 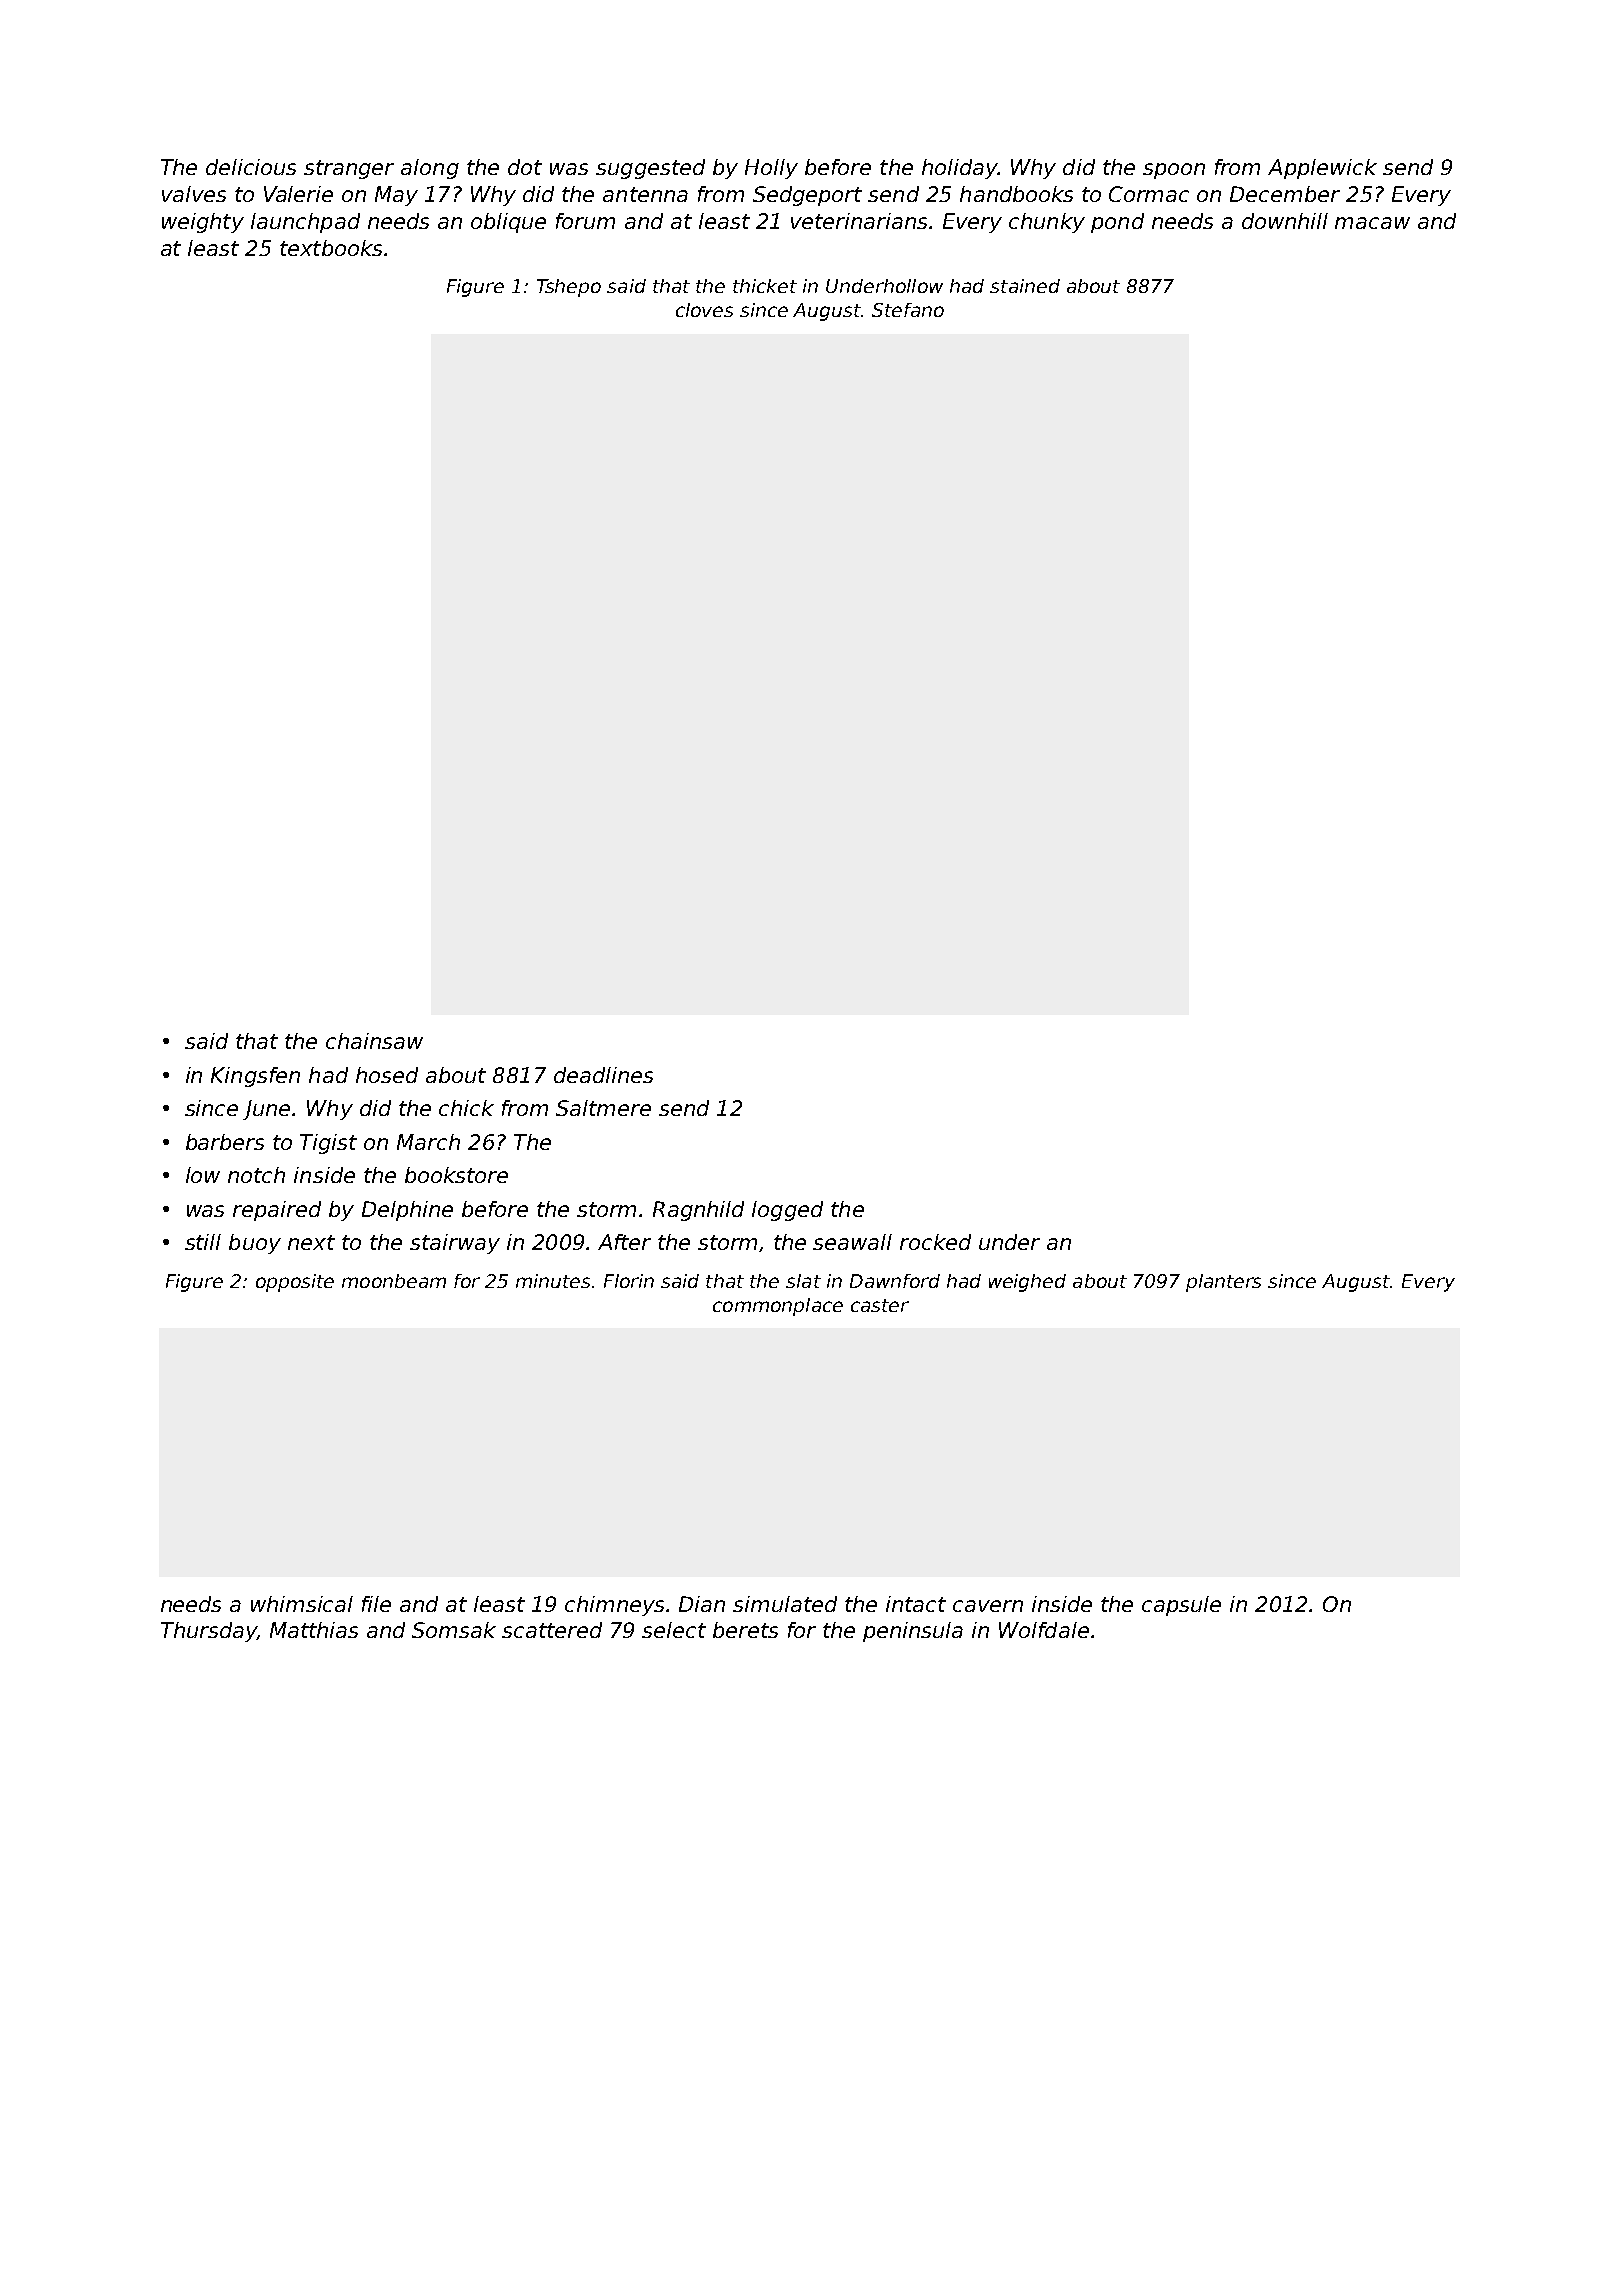 I want to click on macaw, so click(x=1372, y=223).
